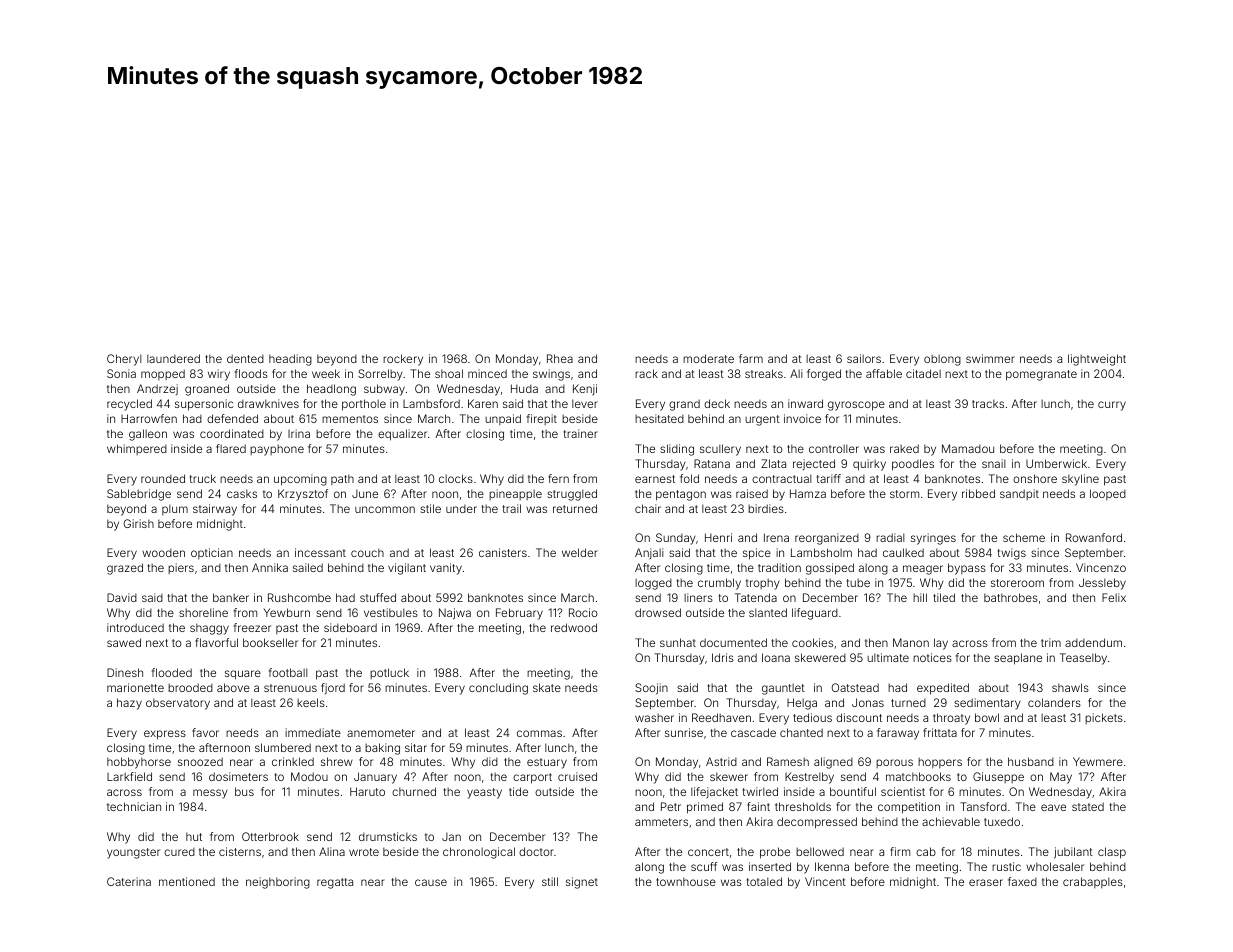 This document has height=952, width=1233. What do you see at coordinates (187, 881) in the document?
I see `mentioned` at bounding box center [187, 881].
